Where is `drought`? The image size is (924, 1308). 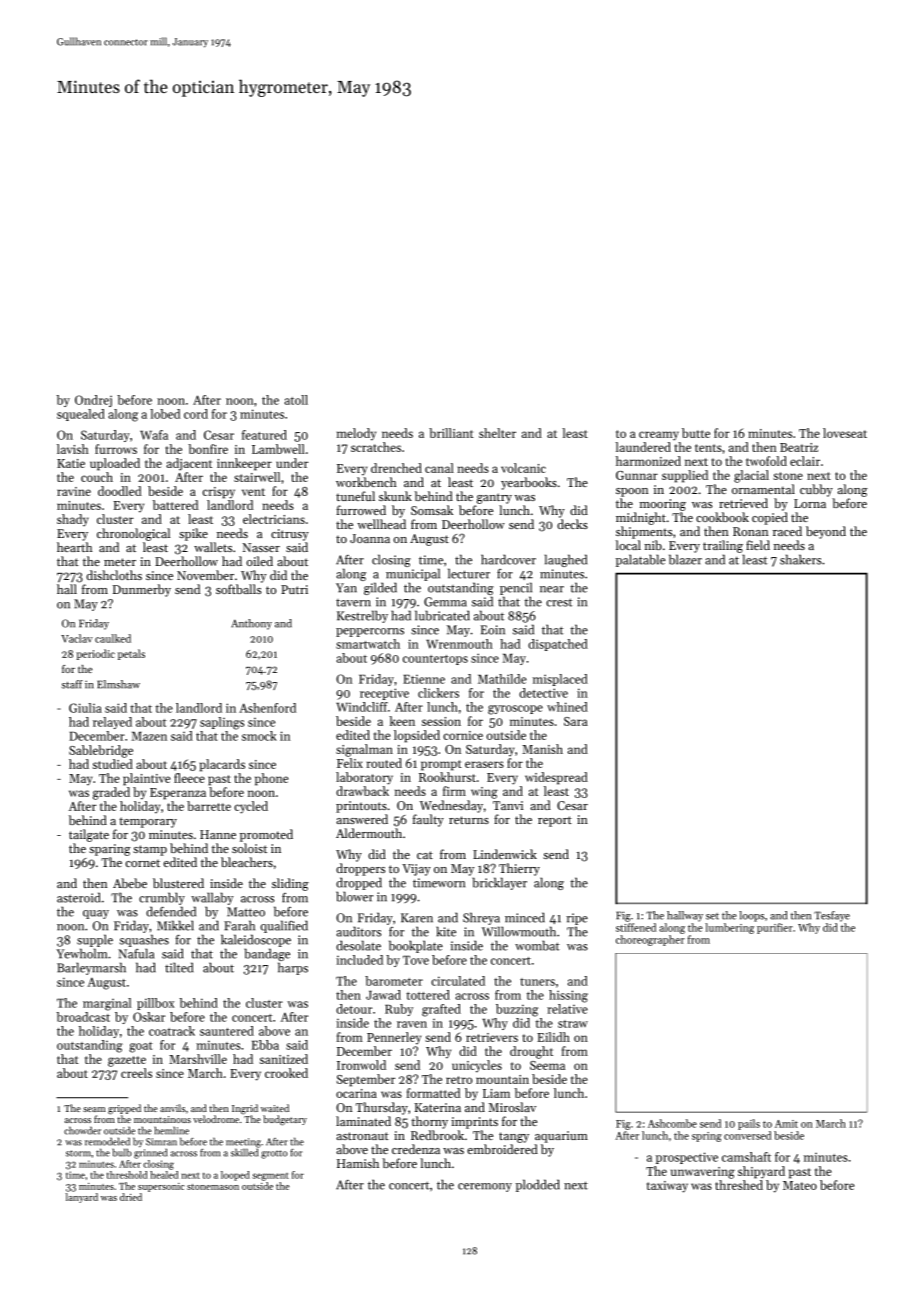
drought is located at coordinates (531, 1052).
